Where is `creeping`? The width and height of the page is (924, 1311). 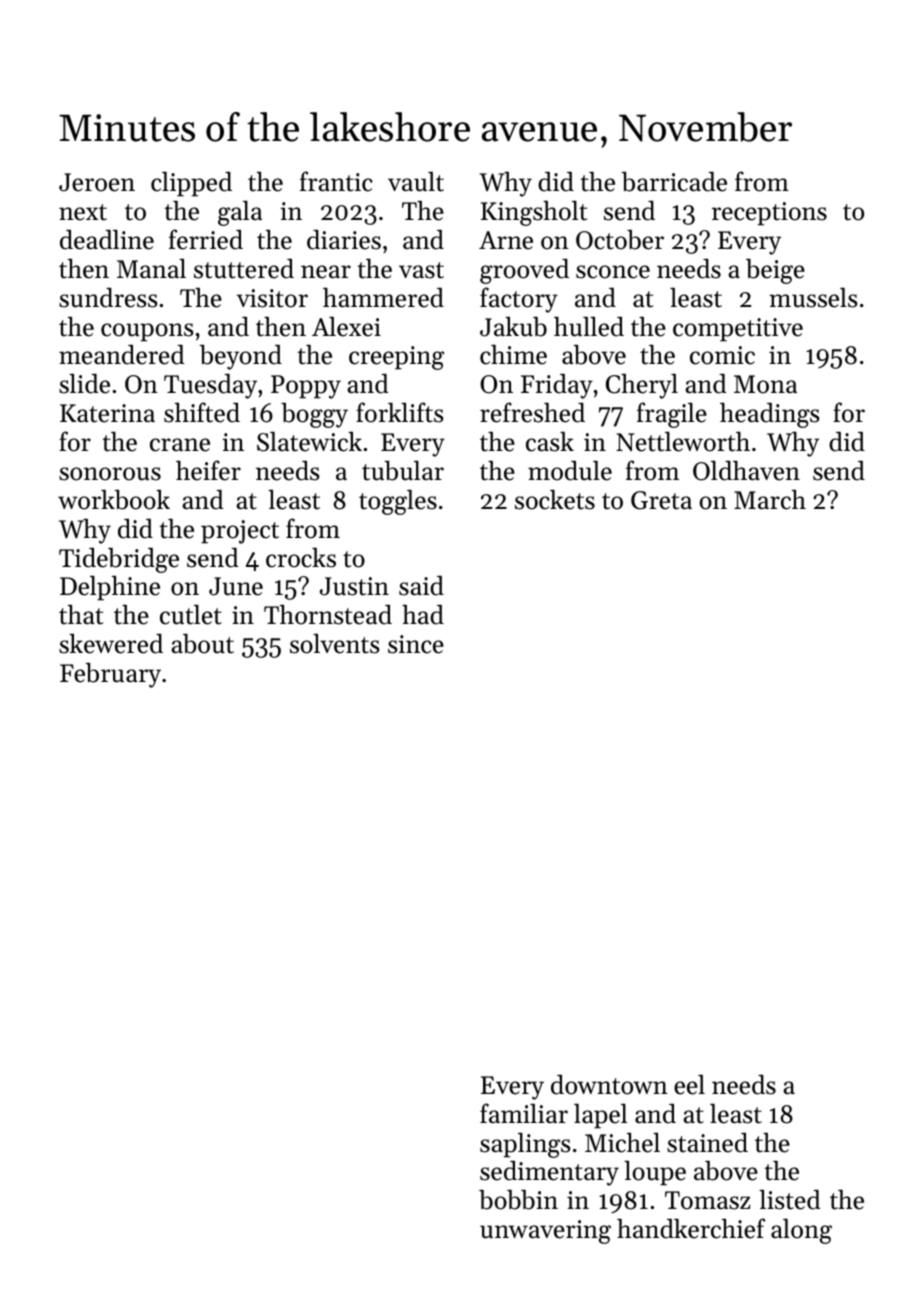
creeping is located at coordinates (396, 358).
